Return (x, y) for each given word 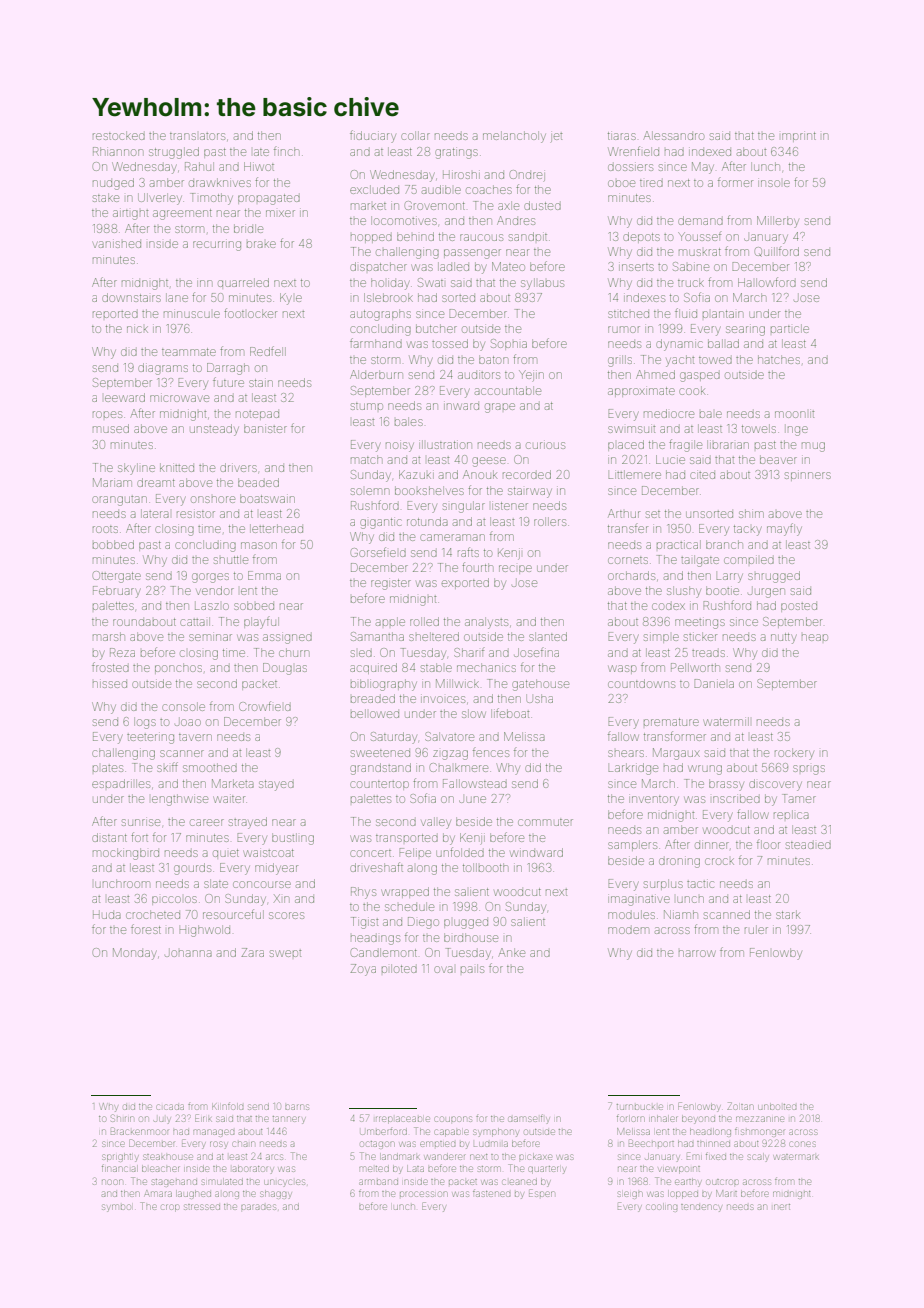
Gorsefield (378, 552)
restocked (119, 135)
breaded (373, 698)
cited (702, 475)
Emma (264, 575)
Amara (158, 1193)
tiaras (622, 136)
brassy (726, 785)
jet (556, 137)
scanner (182, 753)
